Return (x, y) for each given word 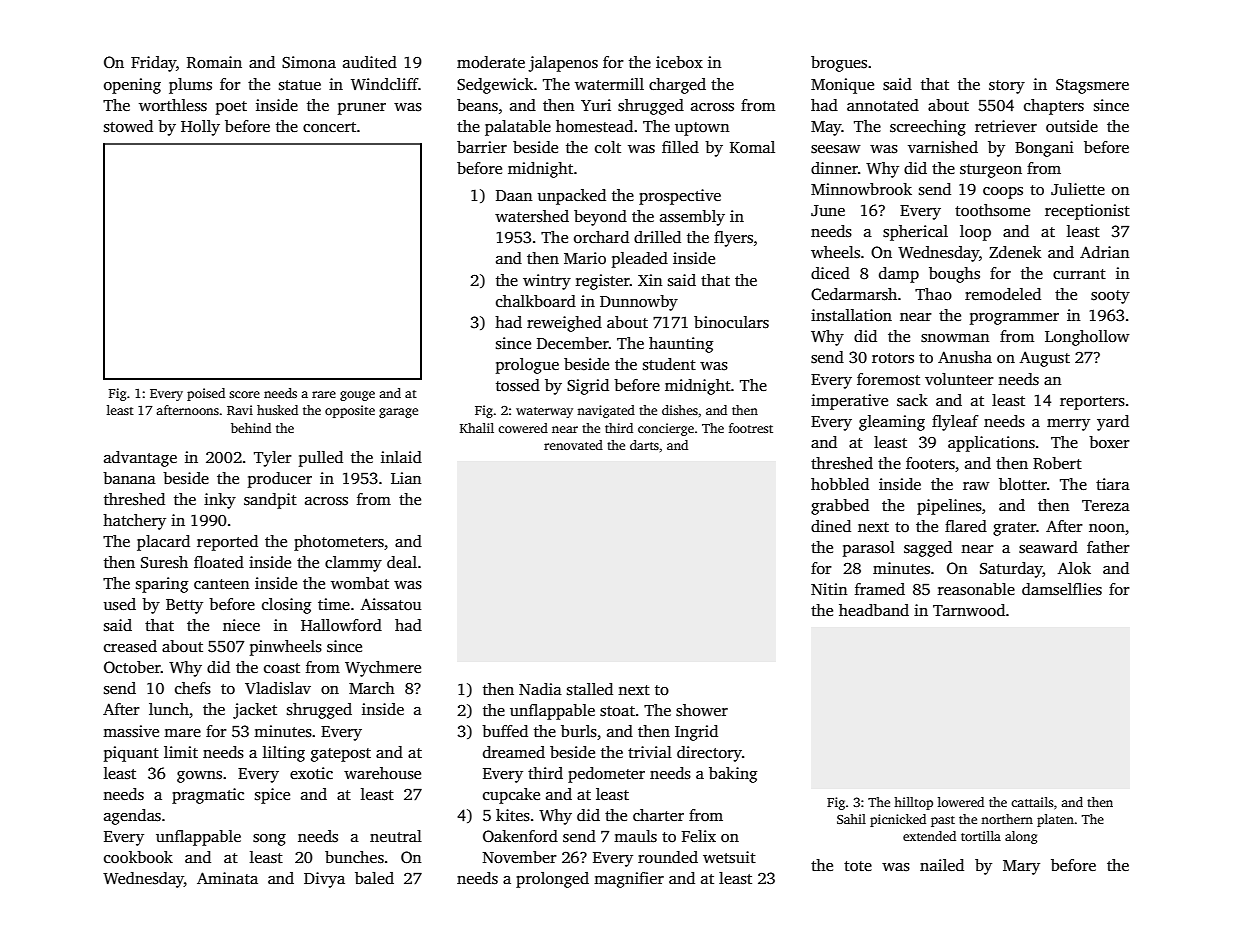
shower (702, 710)
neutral (396, 836)
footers (930, 463)
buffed (505, 731)
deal (402, 562)
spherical (915, 233)
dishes (680, 410)
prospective (680, 197)
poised (206, 394)
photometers (339, 543)
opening (132, 86)
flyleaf (955, 423)
